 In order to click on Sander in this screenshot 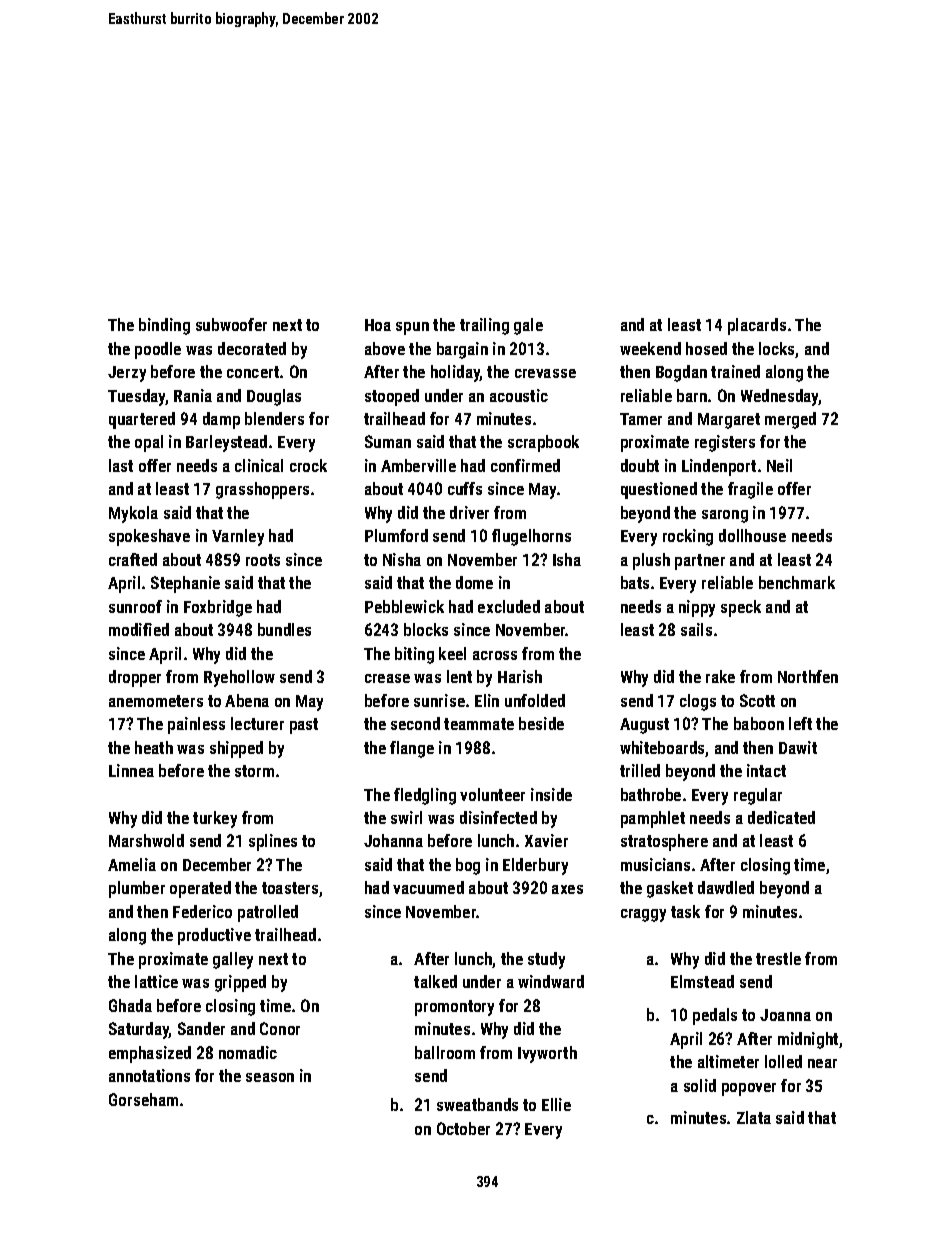, I will do `click(201, 1028)`.
